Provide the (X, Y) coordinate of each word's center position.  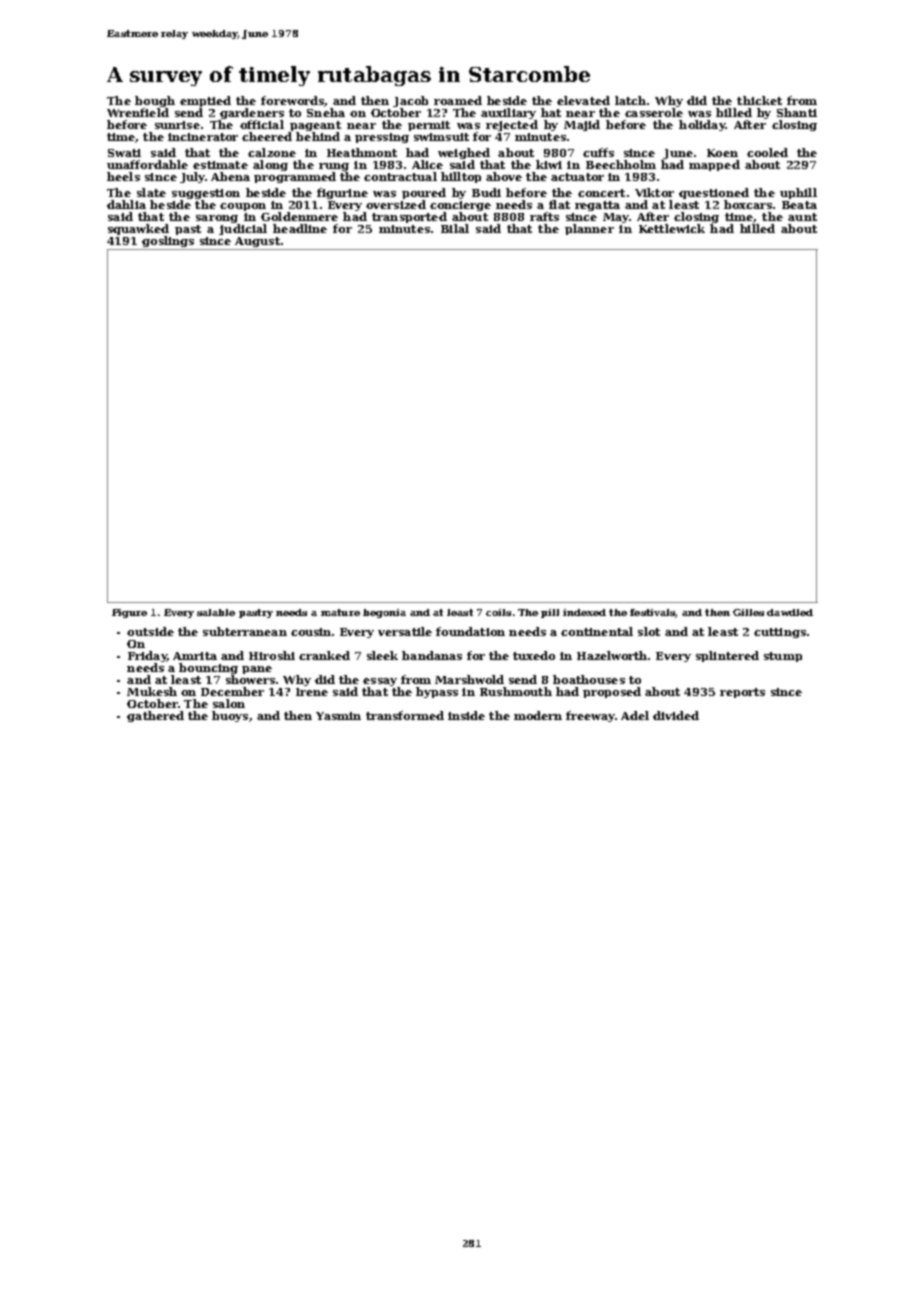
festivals (652, 612)
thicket (759, 100)
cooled (767, 152)
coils (498, 612)
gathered (155, 716)
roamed (458, 100)
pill (550, 613)
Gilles (748, 612)
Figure (129, 613)
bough (155, 101)
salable (216, 612)
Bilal (455, 228)
